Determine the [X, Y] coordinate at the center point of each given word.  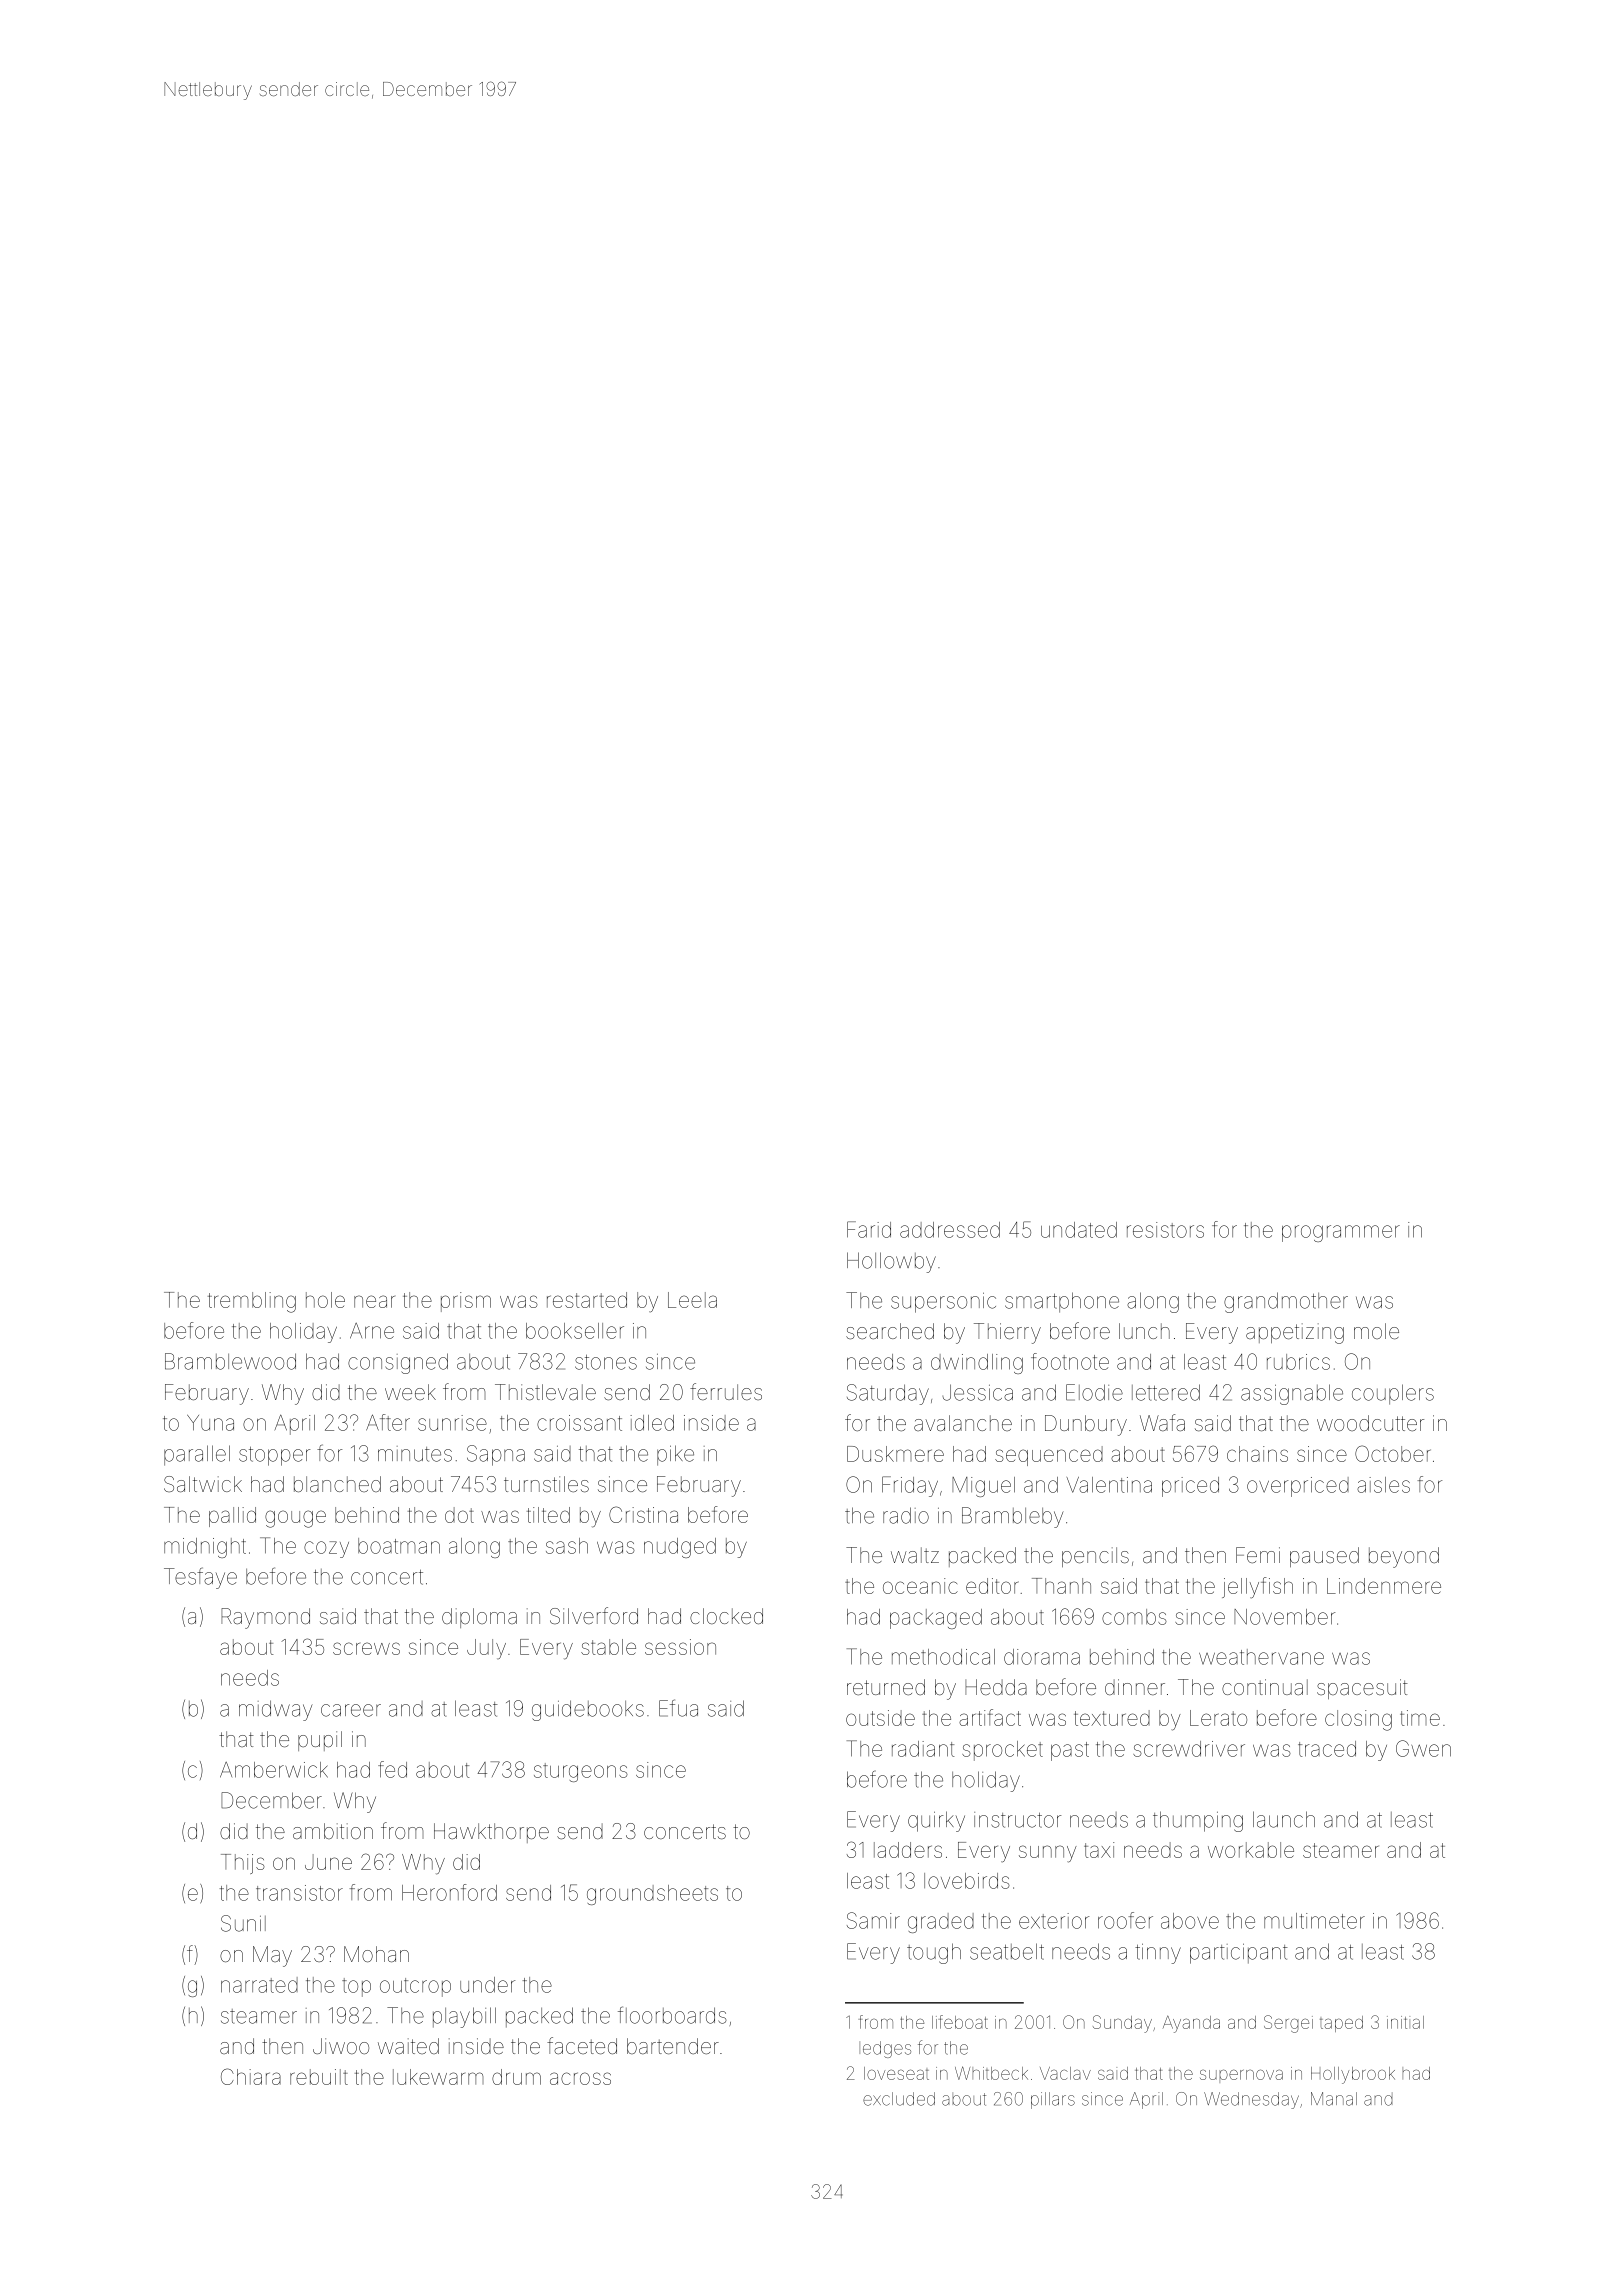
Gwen [1423, 1748]
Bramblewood [230, 1361]
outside [880, 1718]
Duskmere [895, 1454]
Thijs [243, 1864]
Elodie [1094, 1392]
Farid [869, 1229]
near [374, 1301]
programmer [1341, 1233]
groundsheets [652, 1895]
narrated [259, 1985]
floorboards [672, 2015]
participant [1239, 1954]
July [486, 1649]
